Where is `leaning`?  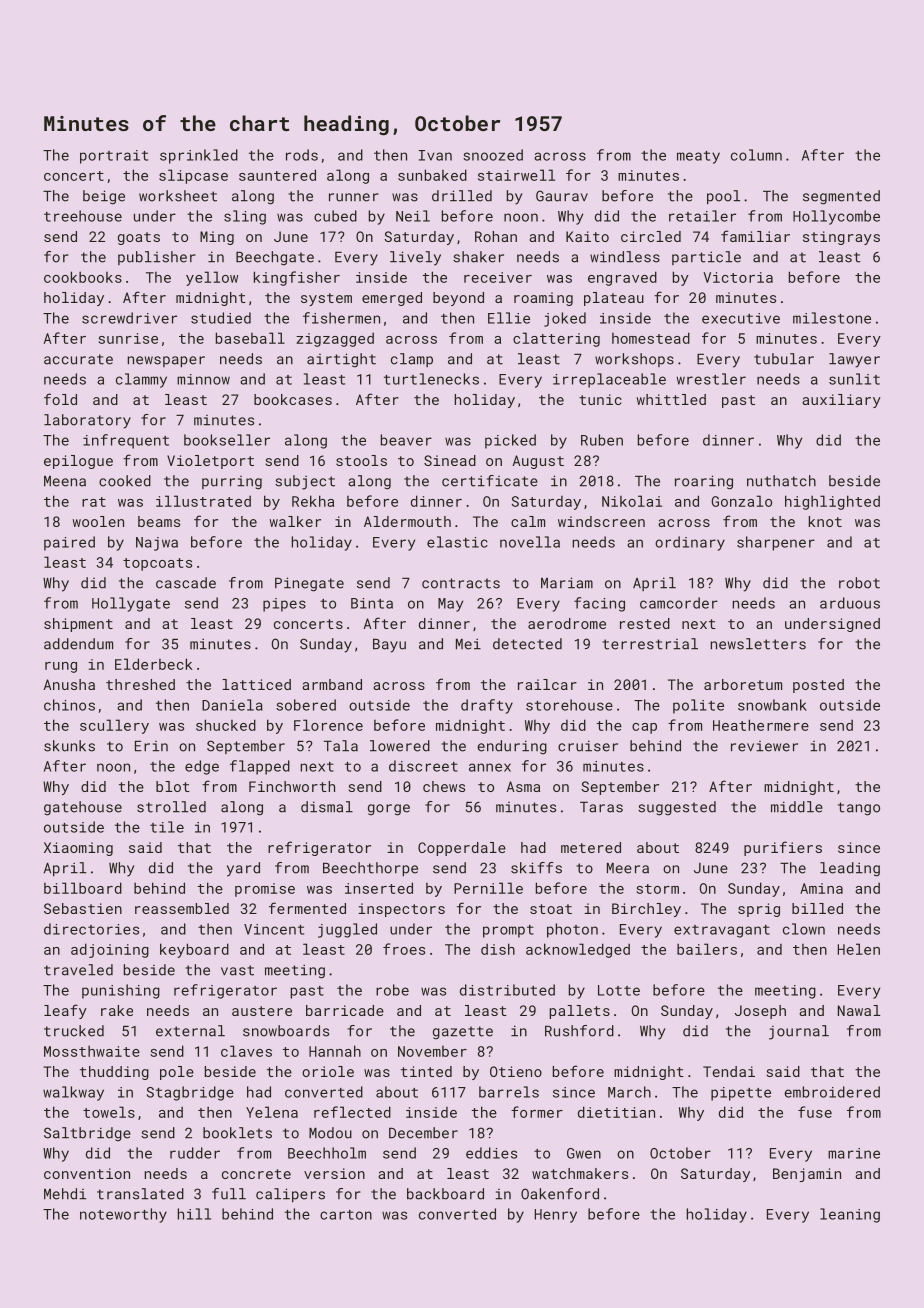 leaning is located at coordinates (850, 1215).
